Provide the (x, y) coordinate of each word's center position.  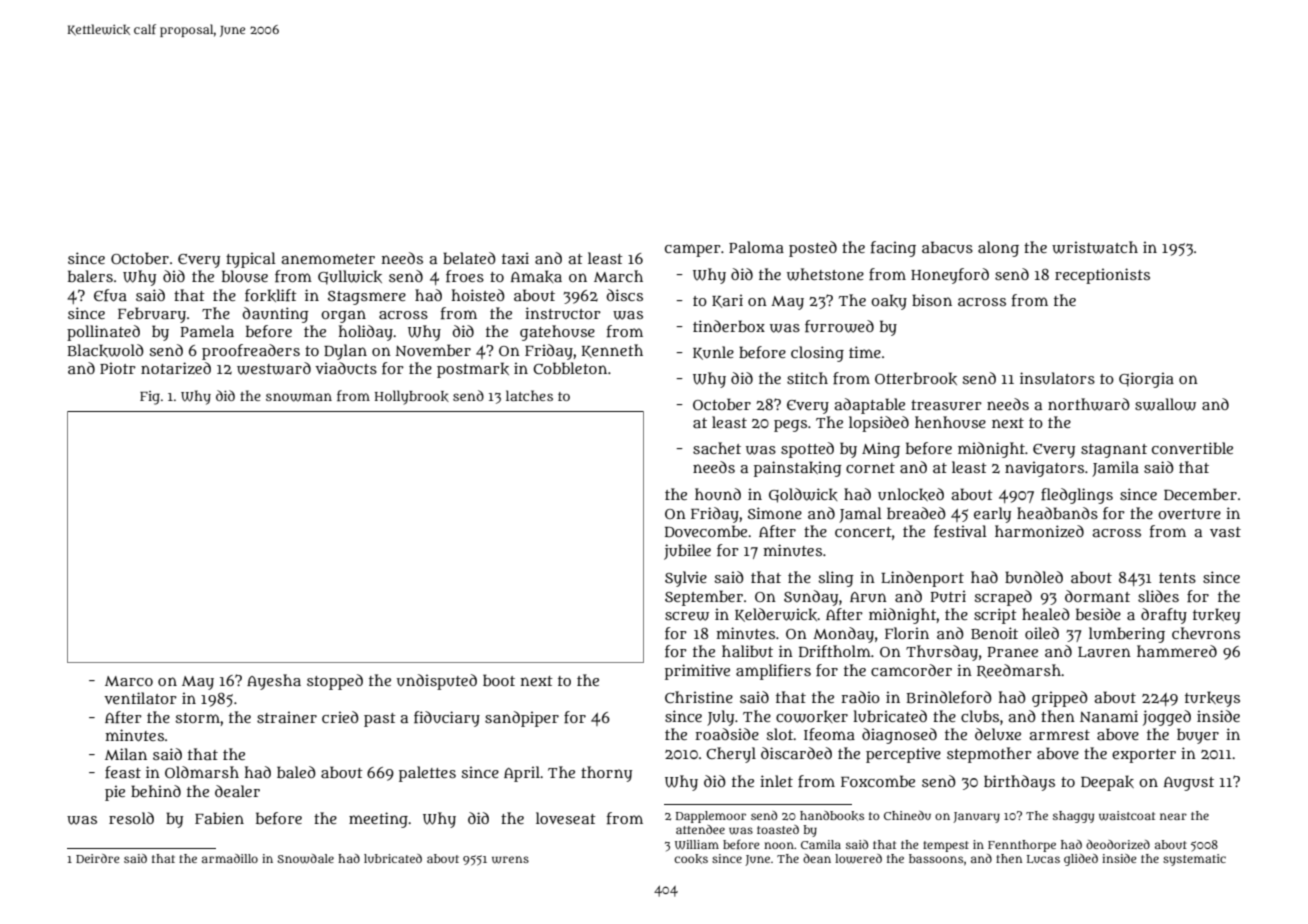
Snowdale (305, 859)
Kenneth (612, 351)
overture (1189, 514)
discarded (796, 753)
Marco (129, 681)
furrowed (839, 326)
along (998, 249)
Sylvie (686, 579)
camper (693, 250)
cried (340, 717)
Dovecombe (706, 531)
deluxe (998, 734)
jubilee (687, 552)
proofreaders (251, 352)
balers (90, 276)
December (1200, 494)
